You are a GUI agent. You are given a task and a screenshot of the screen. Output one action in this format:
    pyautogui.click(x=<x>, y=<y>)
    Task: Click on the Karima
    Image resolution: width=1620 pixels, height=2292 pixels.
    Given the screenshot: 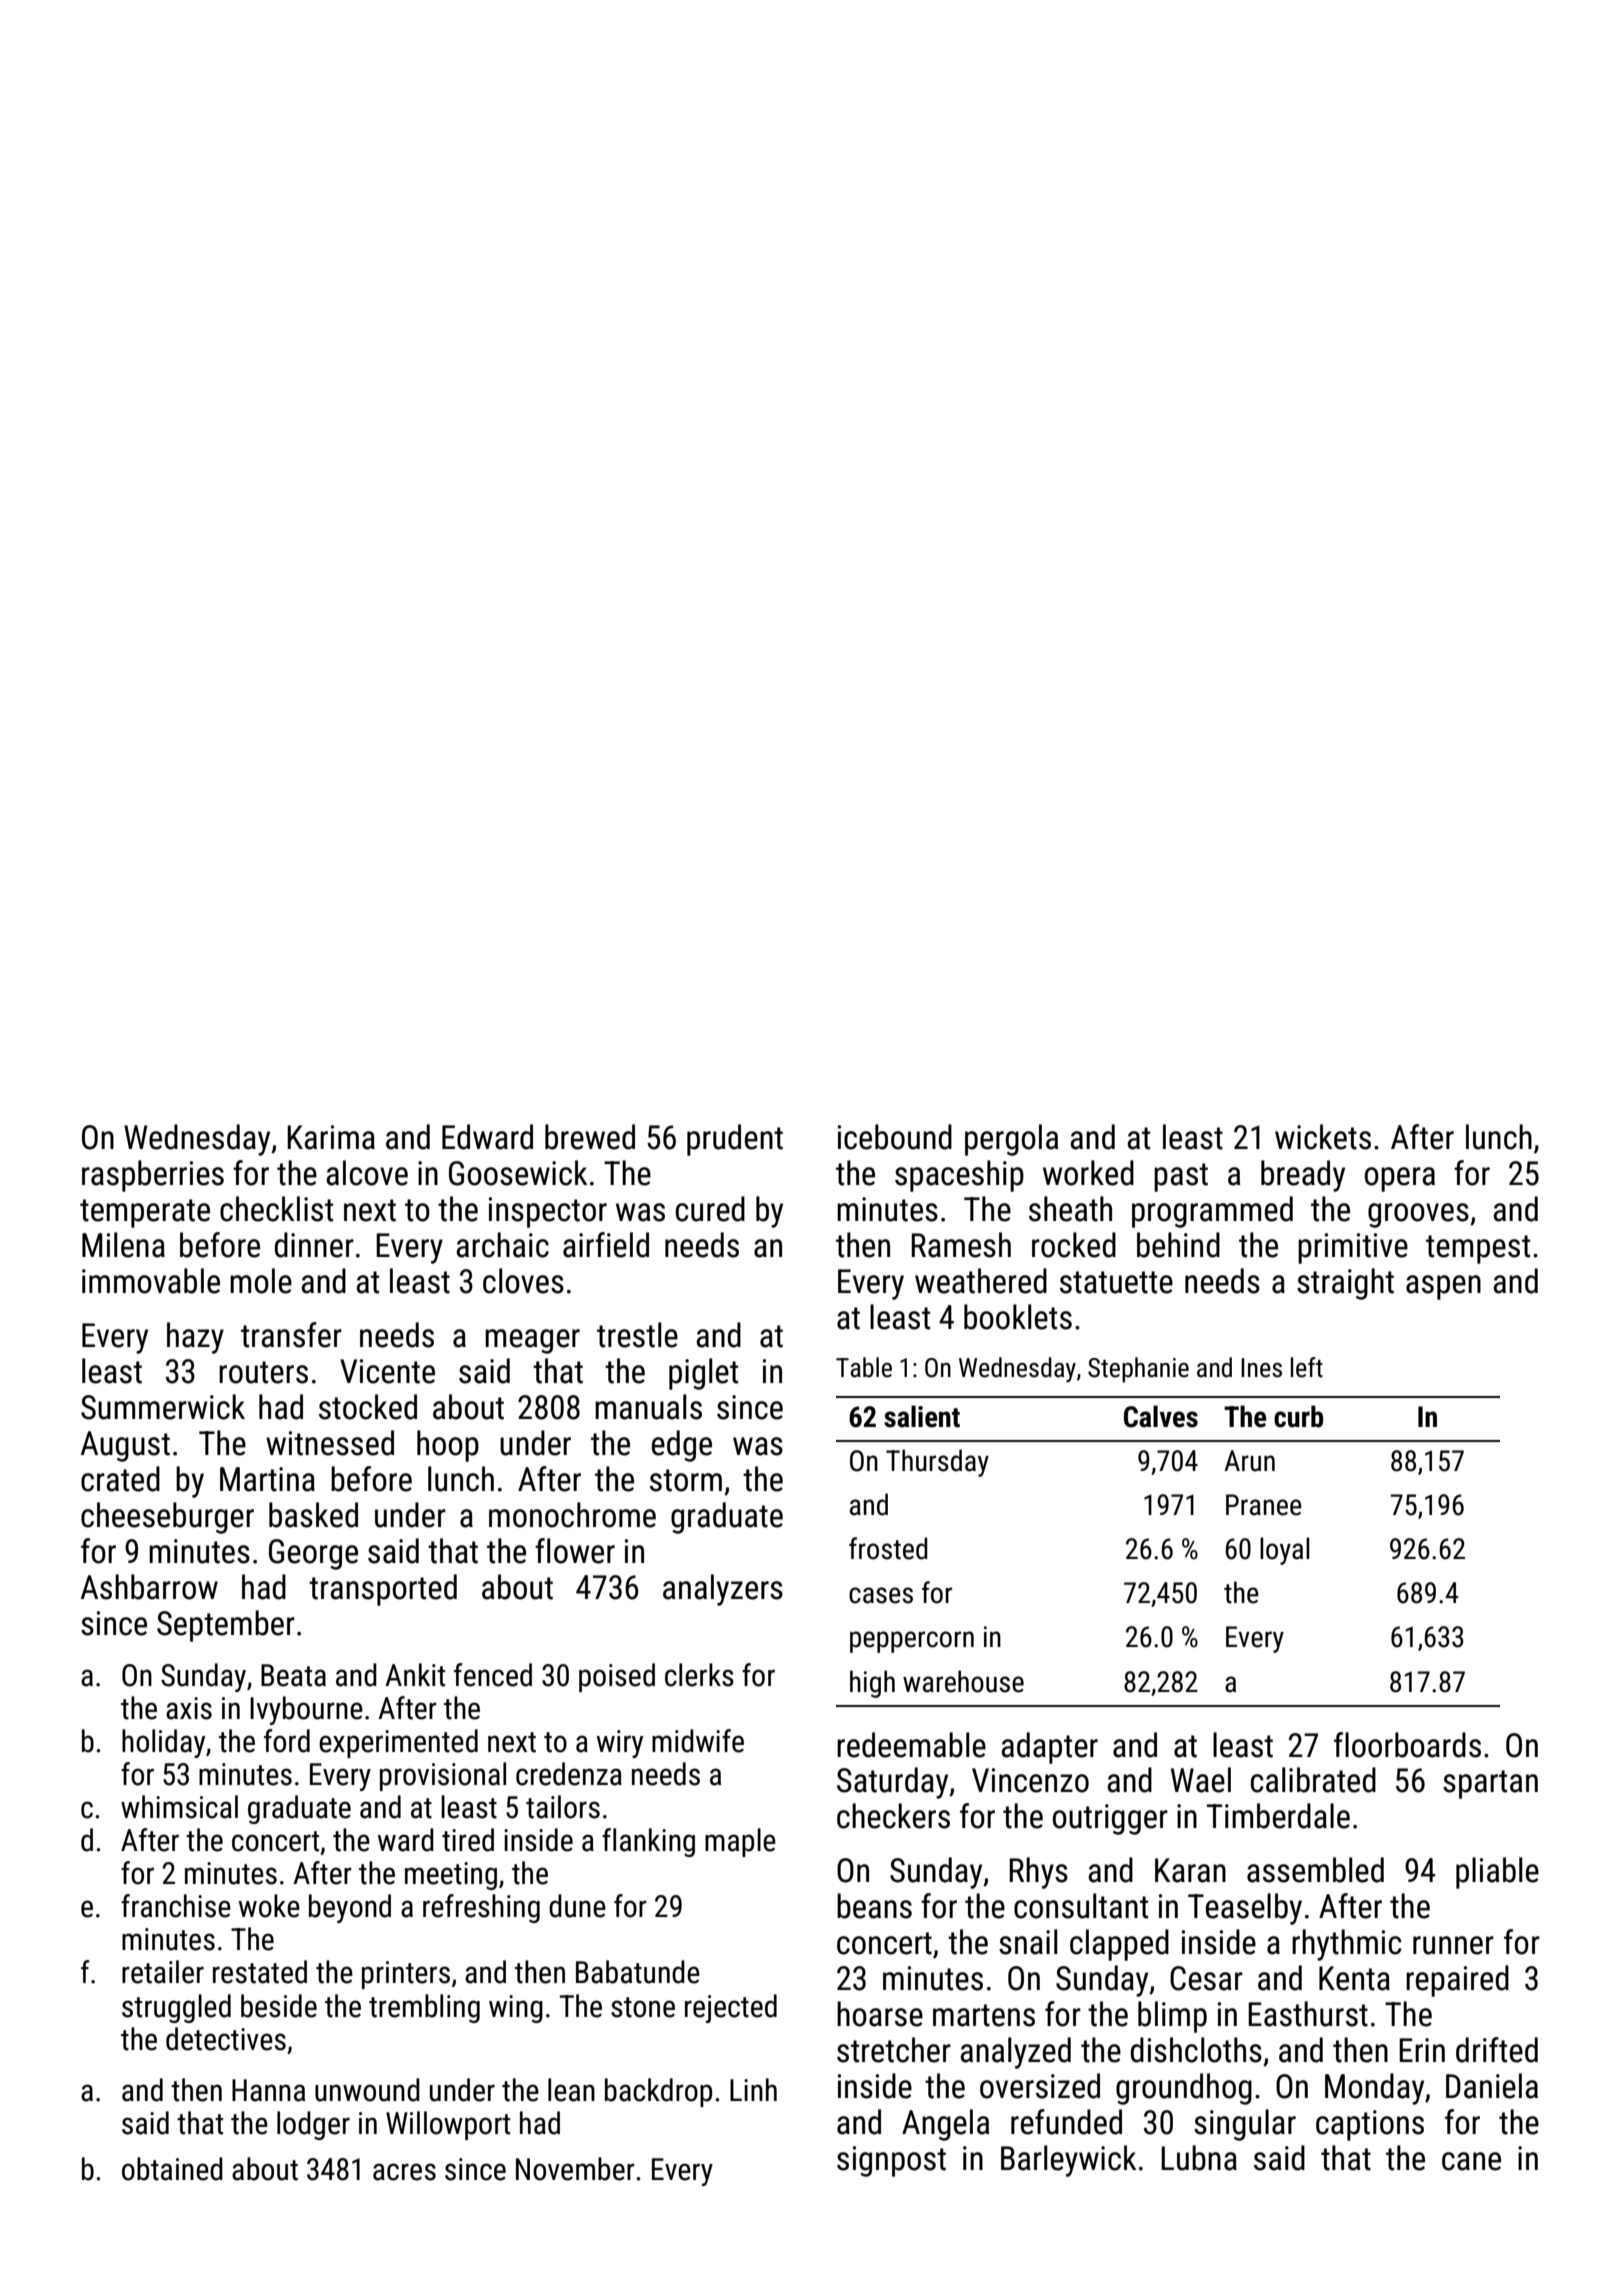 What is the action you would take?
    pyautogui.click(x=331, y=1137)
